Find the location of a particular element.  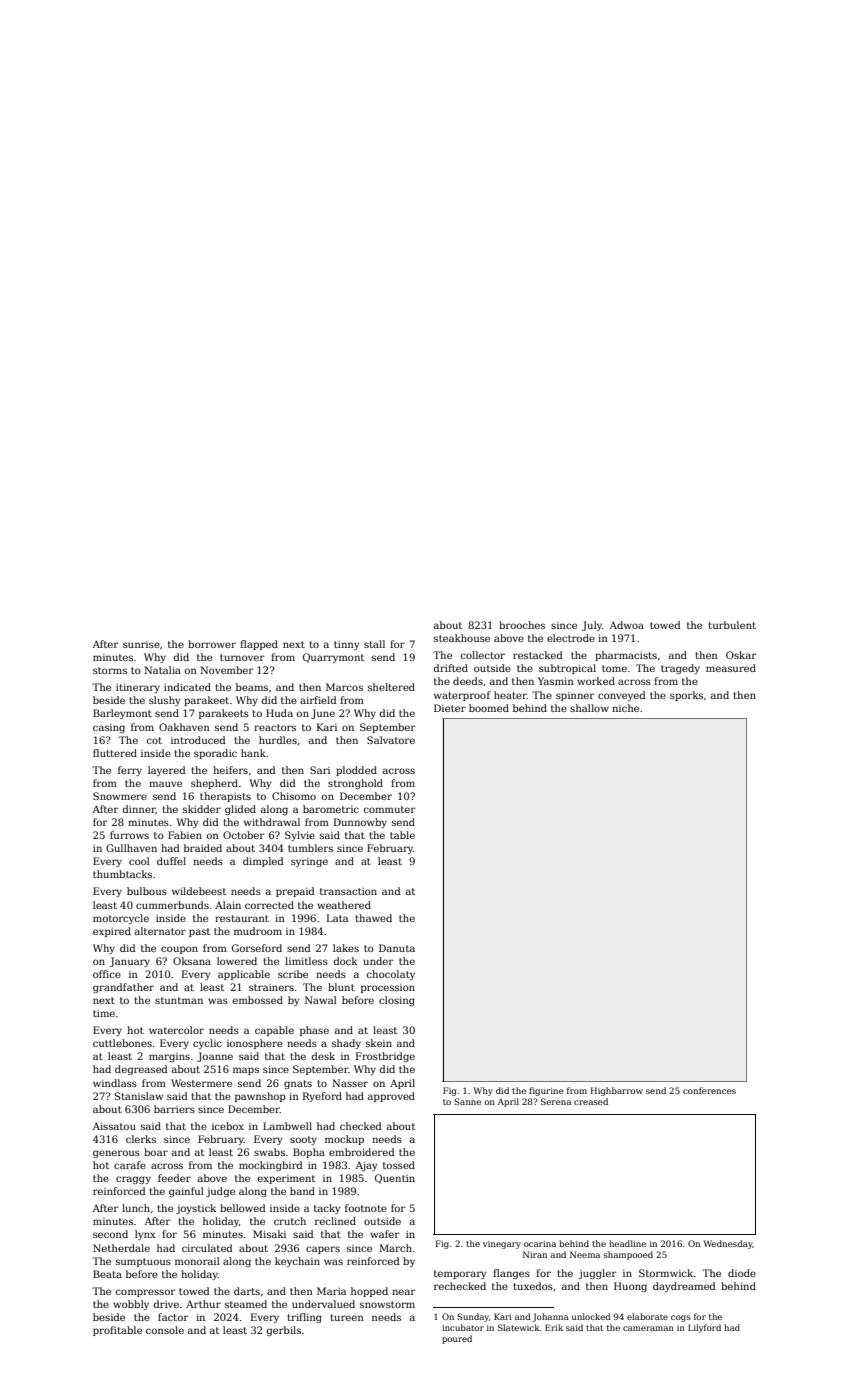

restaurant is located at coordinates (242, 918).
